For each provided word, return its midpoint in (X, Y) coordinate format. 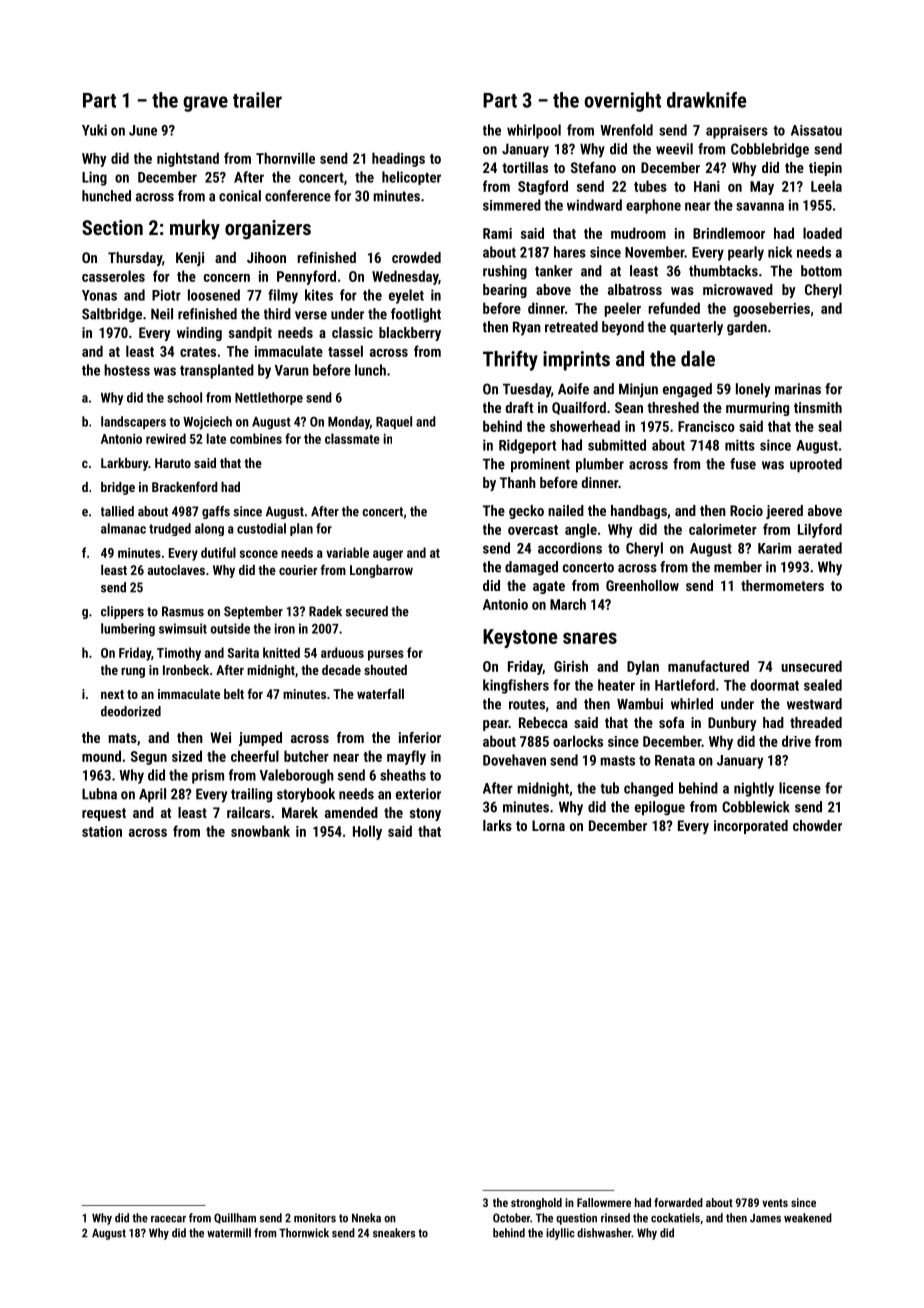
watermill (229, 1233)
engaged (687, 390)
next (112, 694)
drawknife (706, 100)
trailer (257, 100)
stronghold (536, 1204)
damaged (531, 568)
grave (205, 104)
